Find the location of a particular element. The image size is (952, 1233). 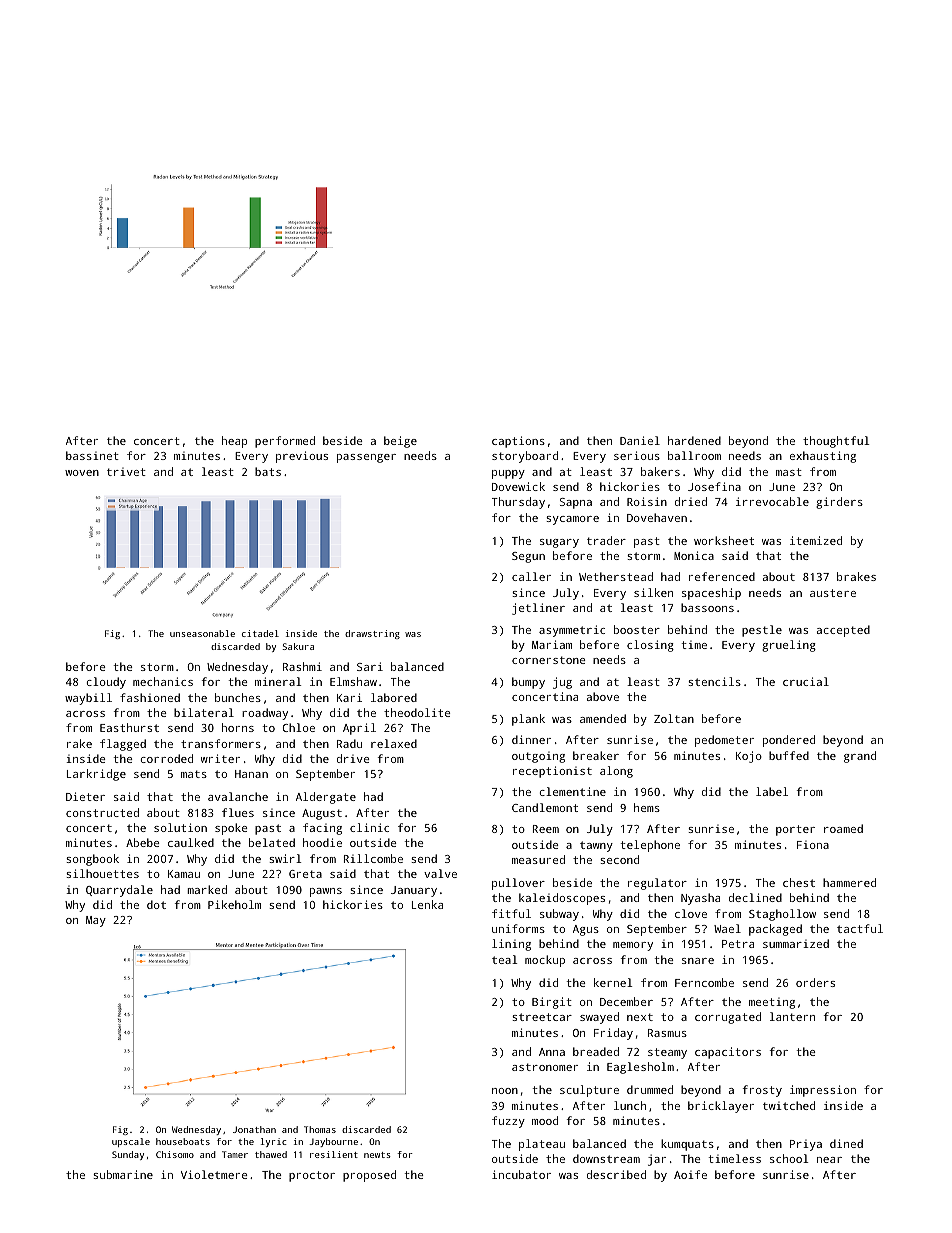

Violetmere is located at coordinates (214, 1174).
